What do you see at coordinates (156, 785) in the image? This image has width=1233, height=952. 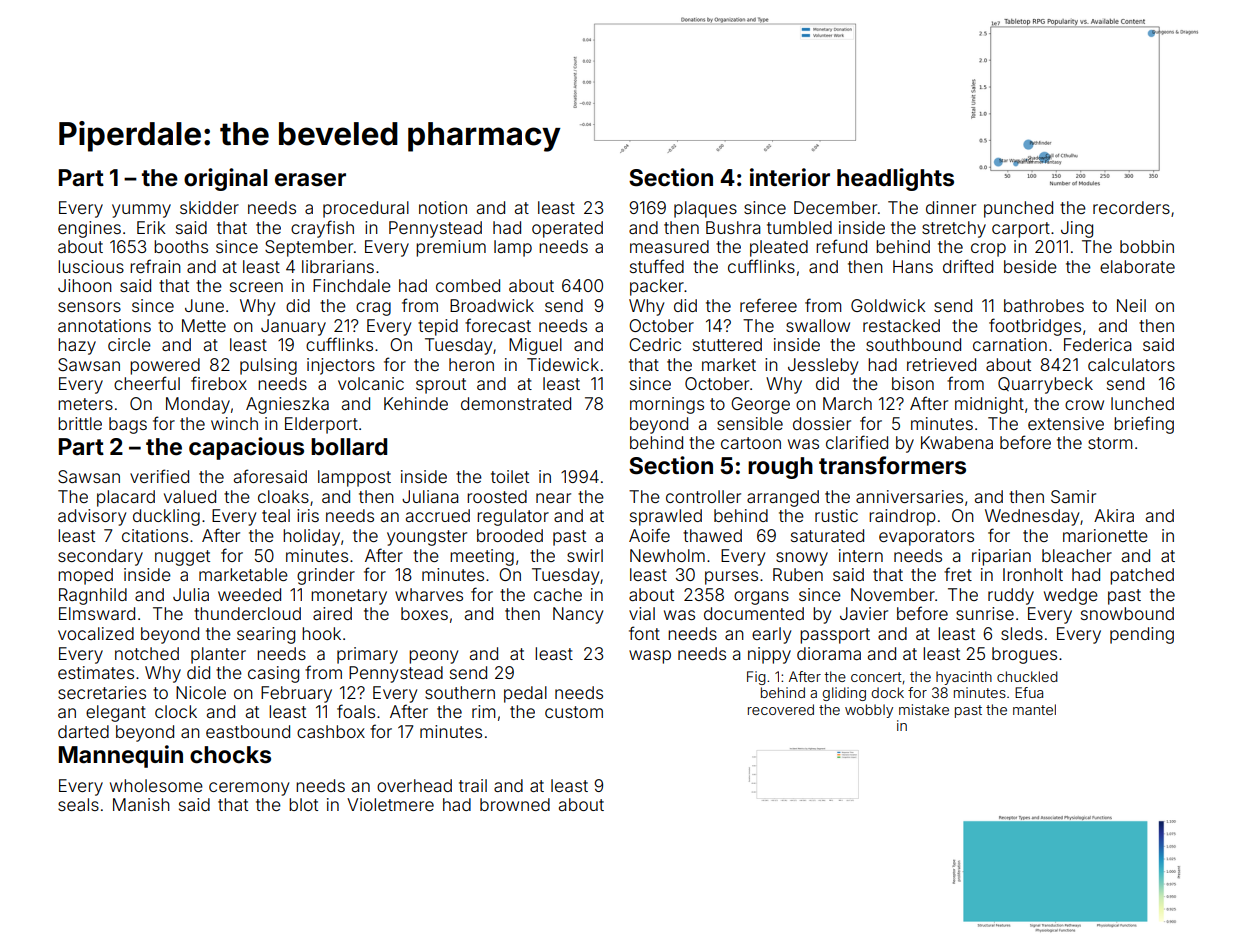 I see `wholesome` at bounding box center [156, 785].
